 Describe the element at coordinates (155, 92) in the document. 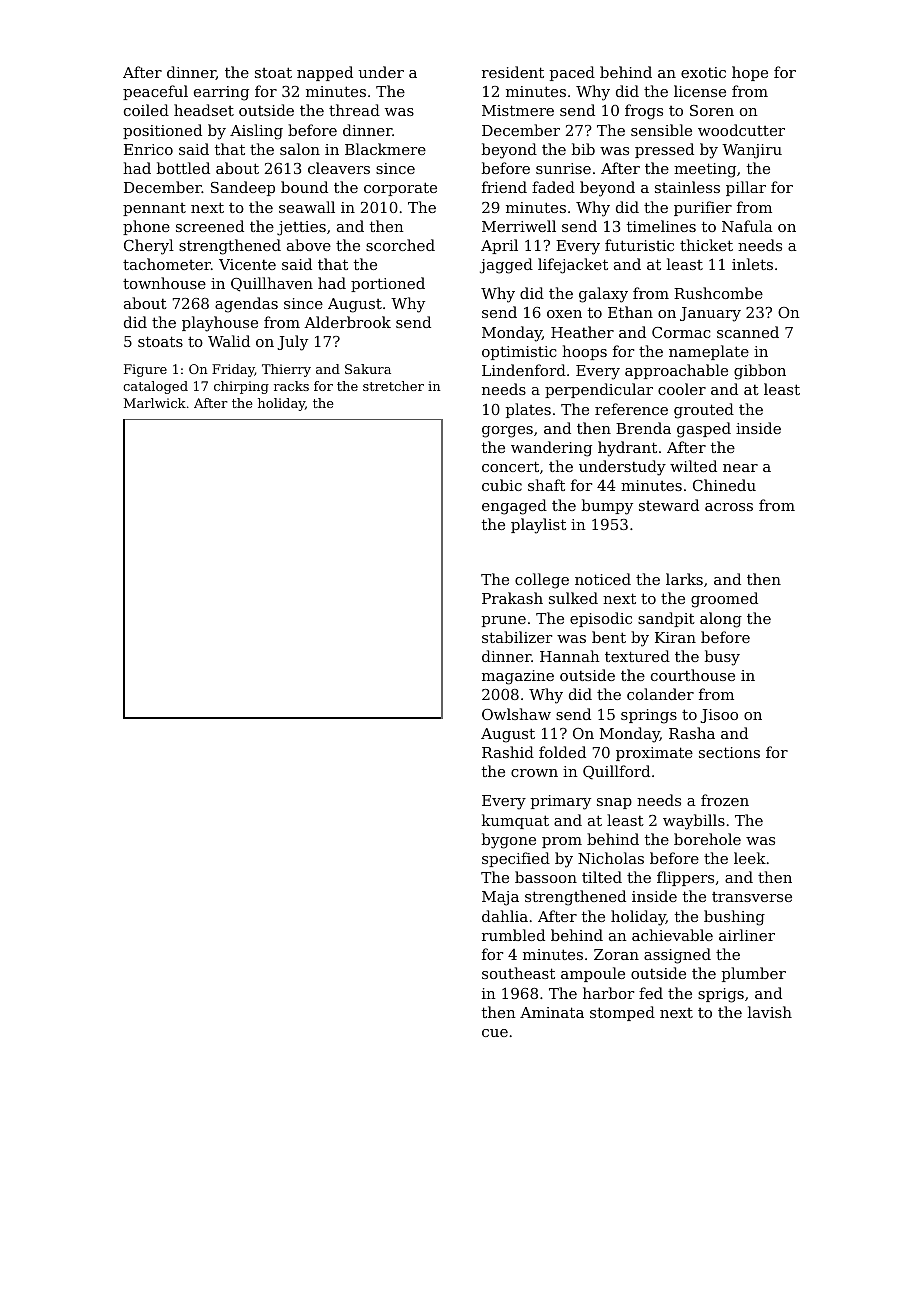

I see `peaceful` at that location.
